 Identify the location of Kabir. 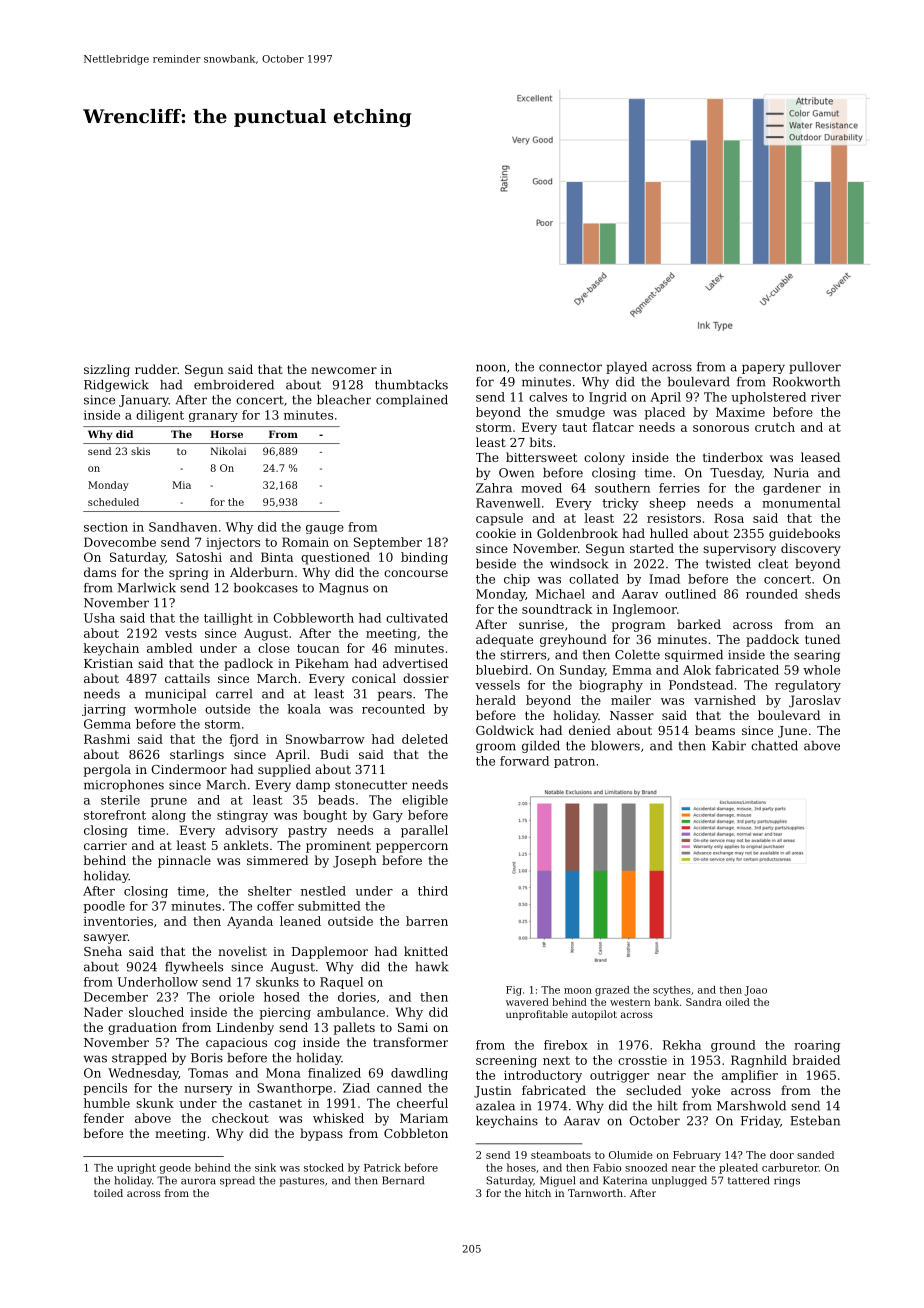
(729, 746).
